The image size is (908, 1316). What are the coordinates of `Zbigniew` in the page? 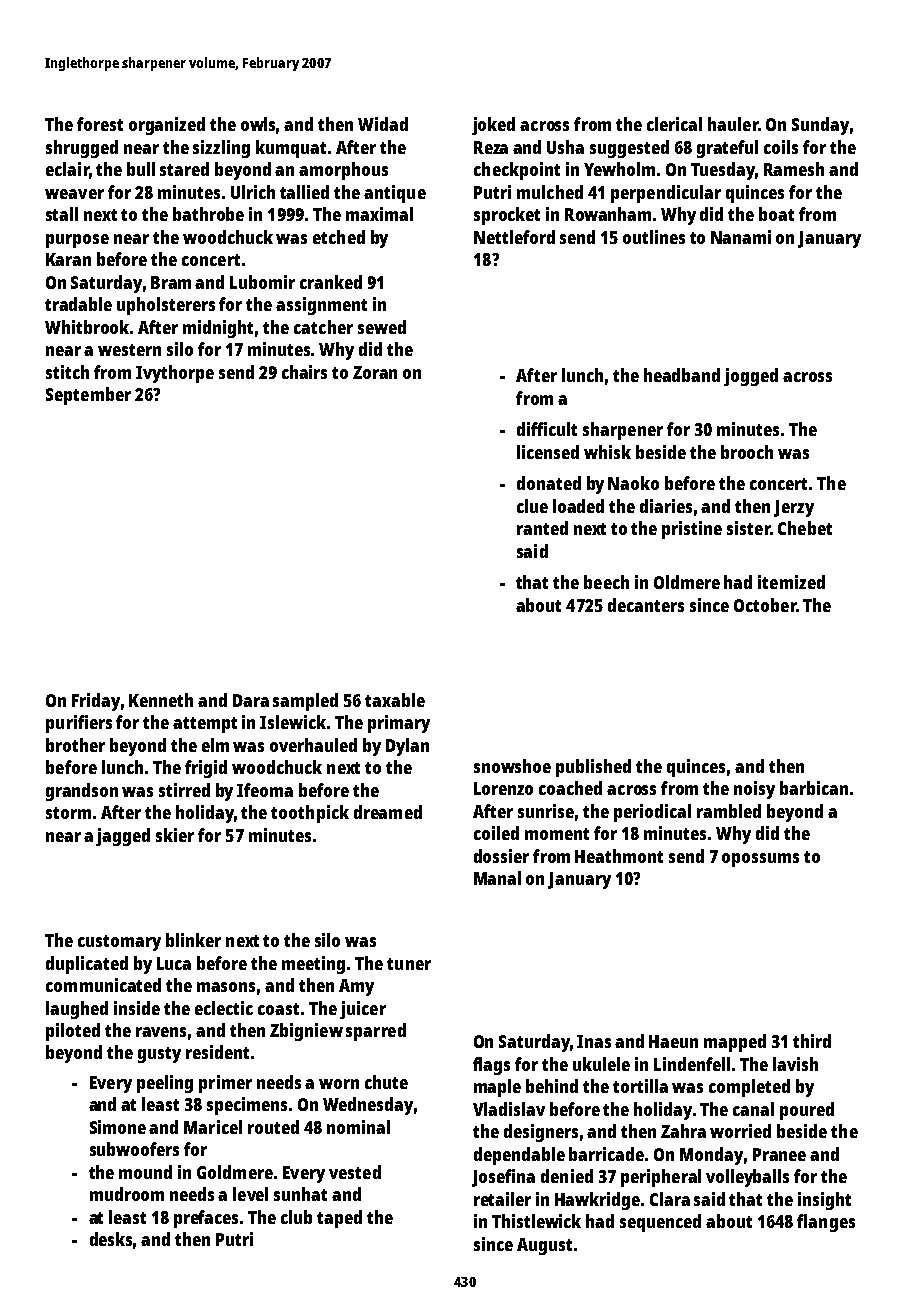 It's located at (306, 1032).
